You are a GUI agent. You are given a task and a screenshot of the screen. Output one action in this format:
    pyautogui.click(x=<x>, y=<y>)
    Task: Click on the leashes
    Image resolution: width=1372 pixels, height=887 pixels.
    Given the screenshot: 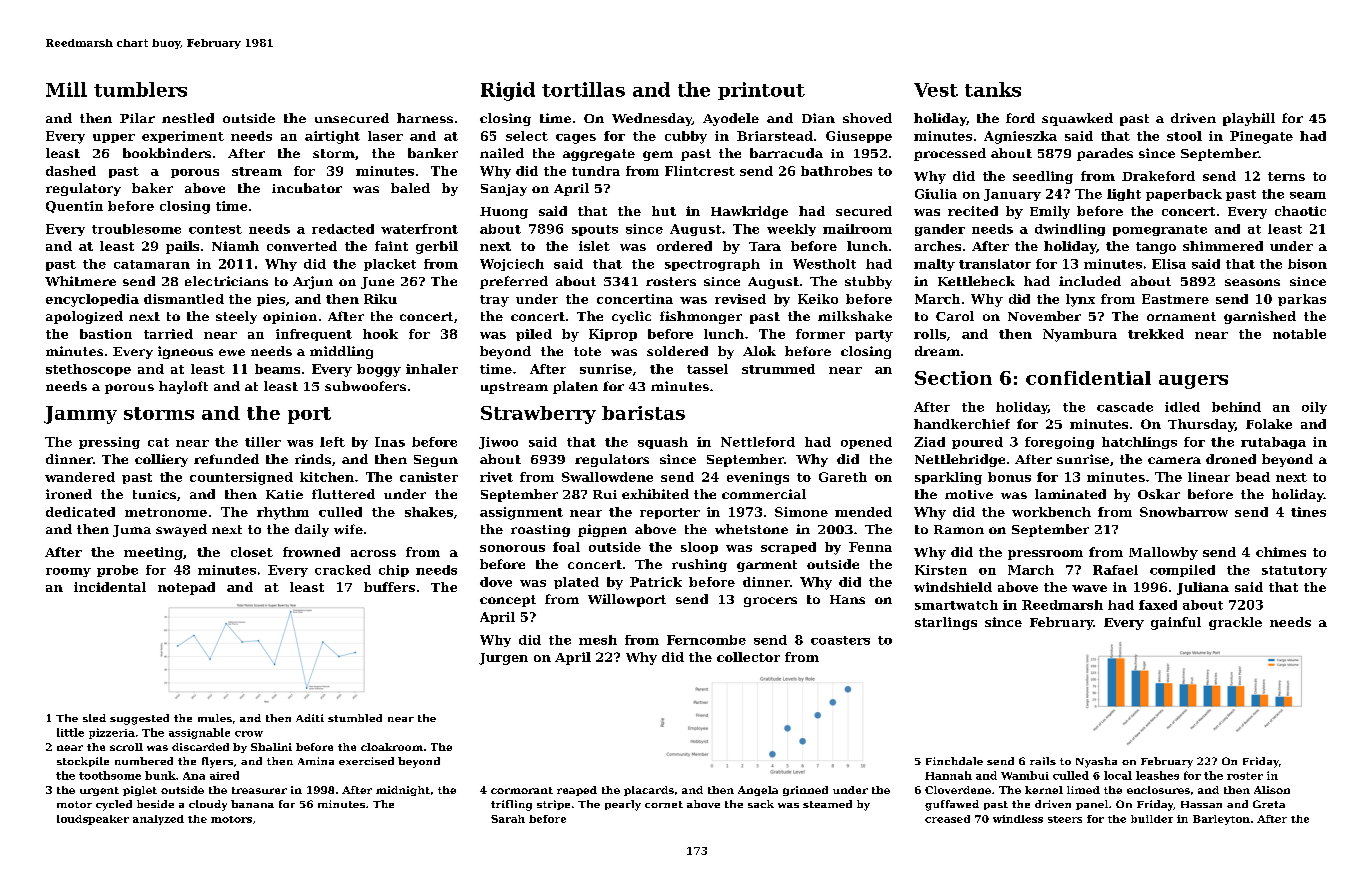 What is the action you would take?
    pyautogui.click(x=1157, y=775)
